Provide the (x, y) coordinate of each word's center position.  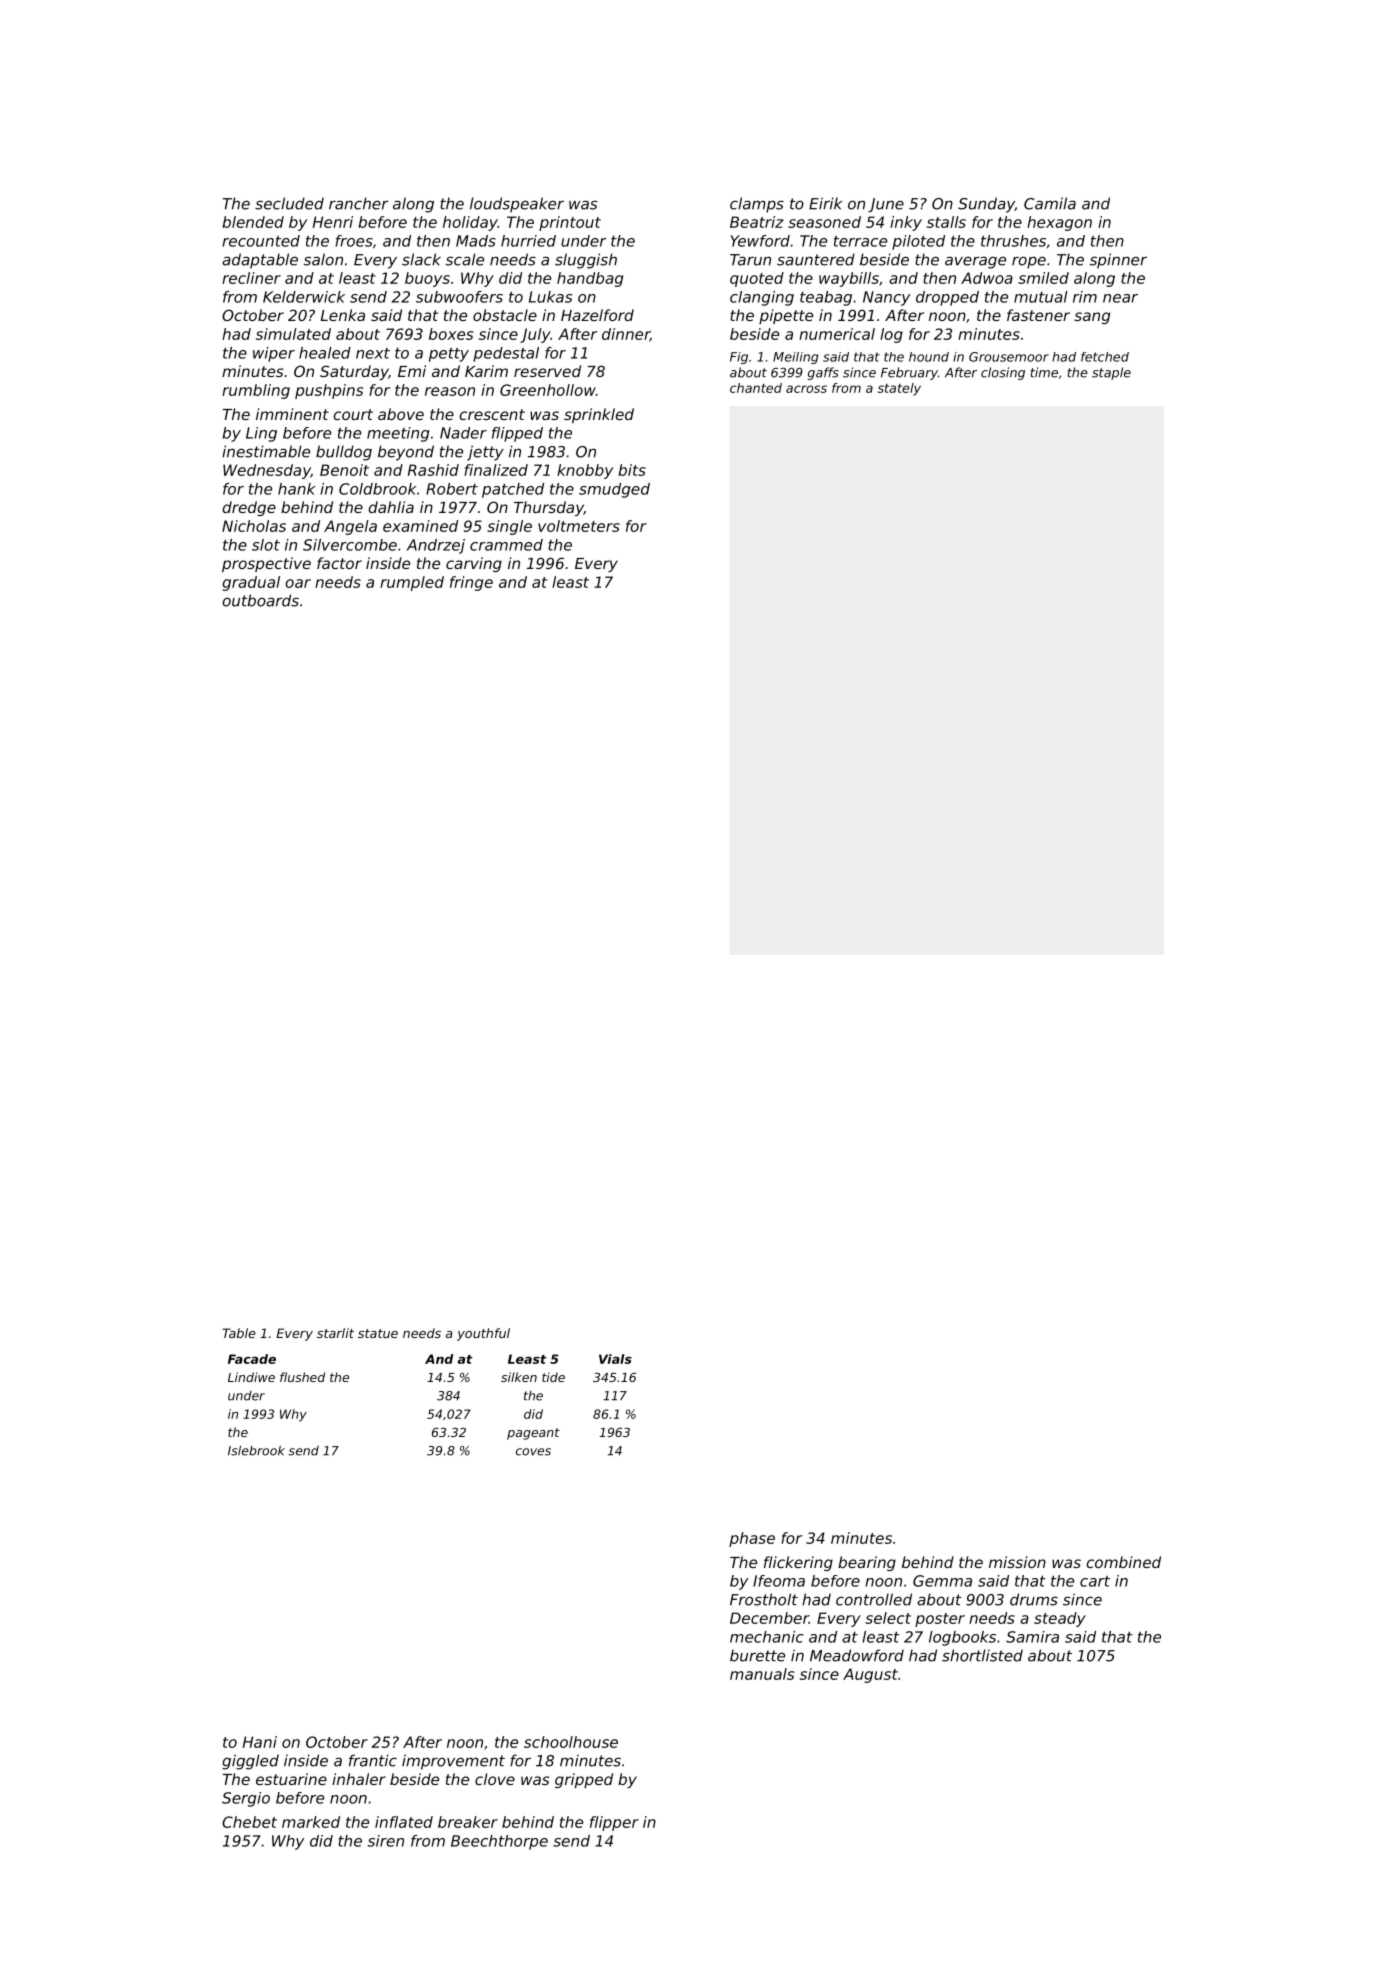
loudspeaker (517, 205)
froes (354, 241)
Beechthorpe (499, 1842)
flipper (614, 1823)
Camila (1050, 203)
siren (386, 1841)
